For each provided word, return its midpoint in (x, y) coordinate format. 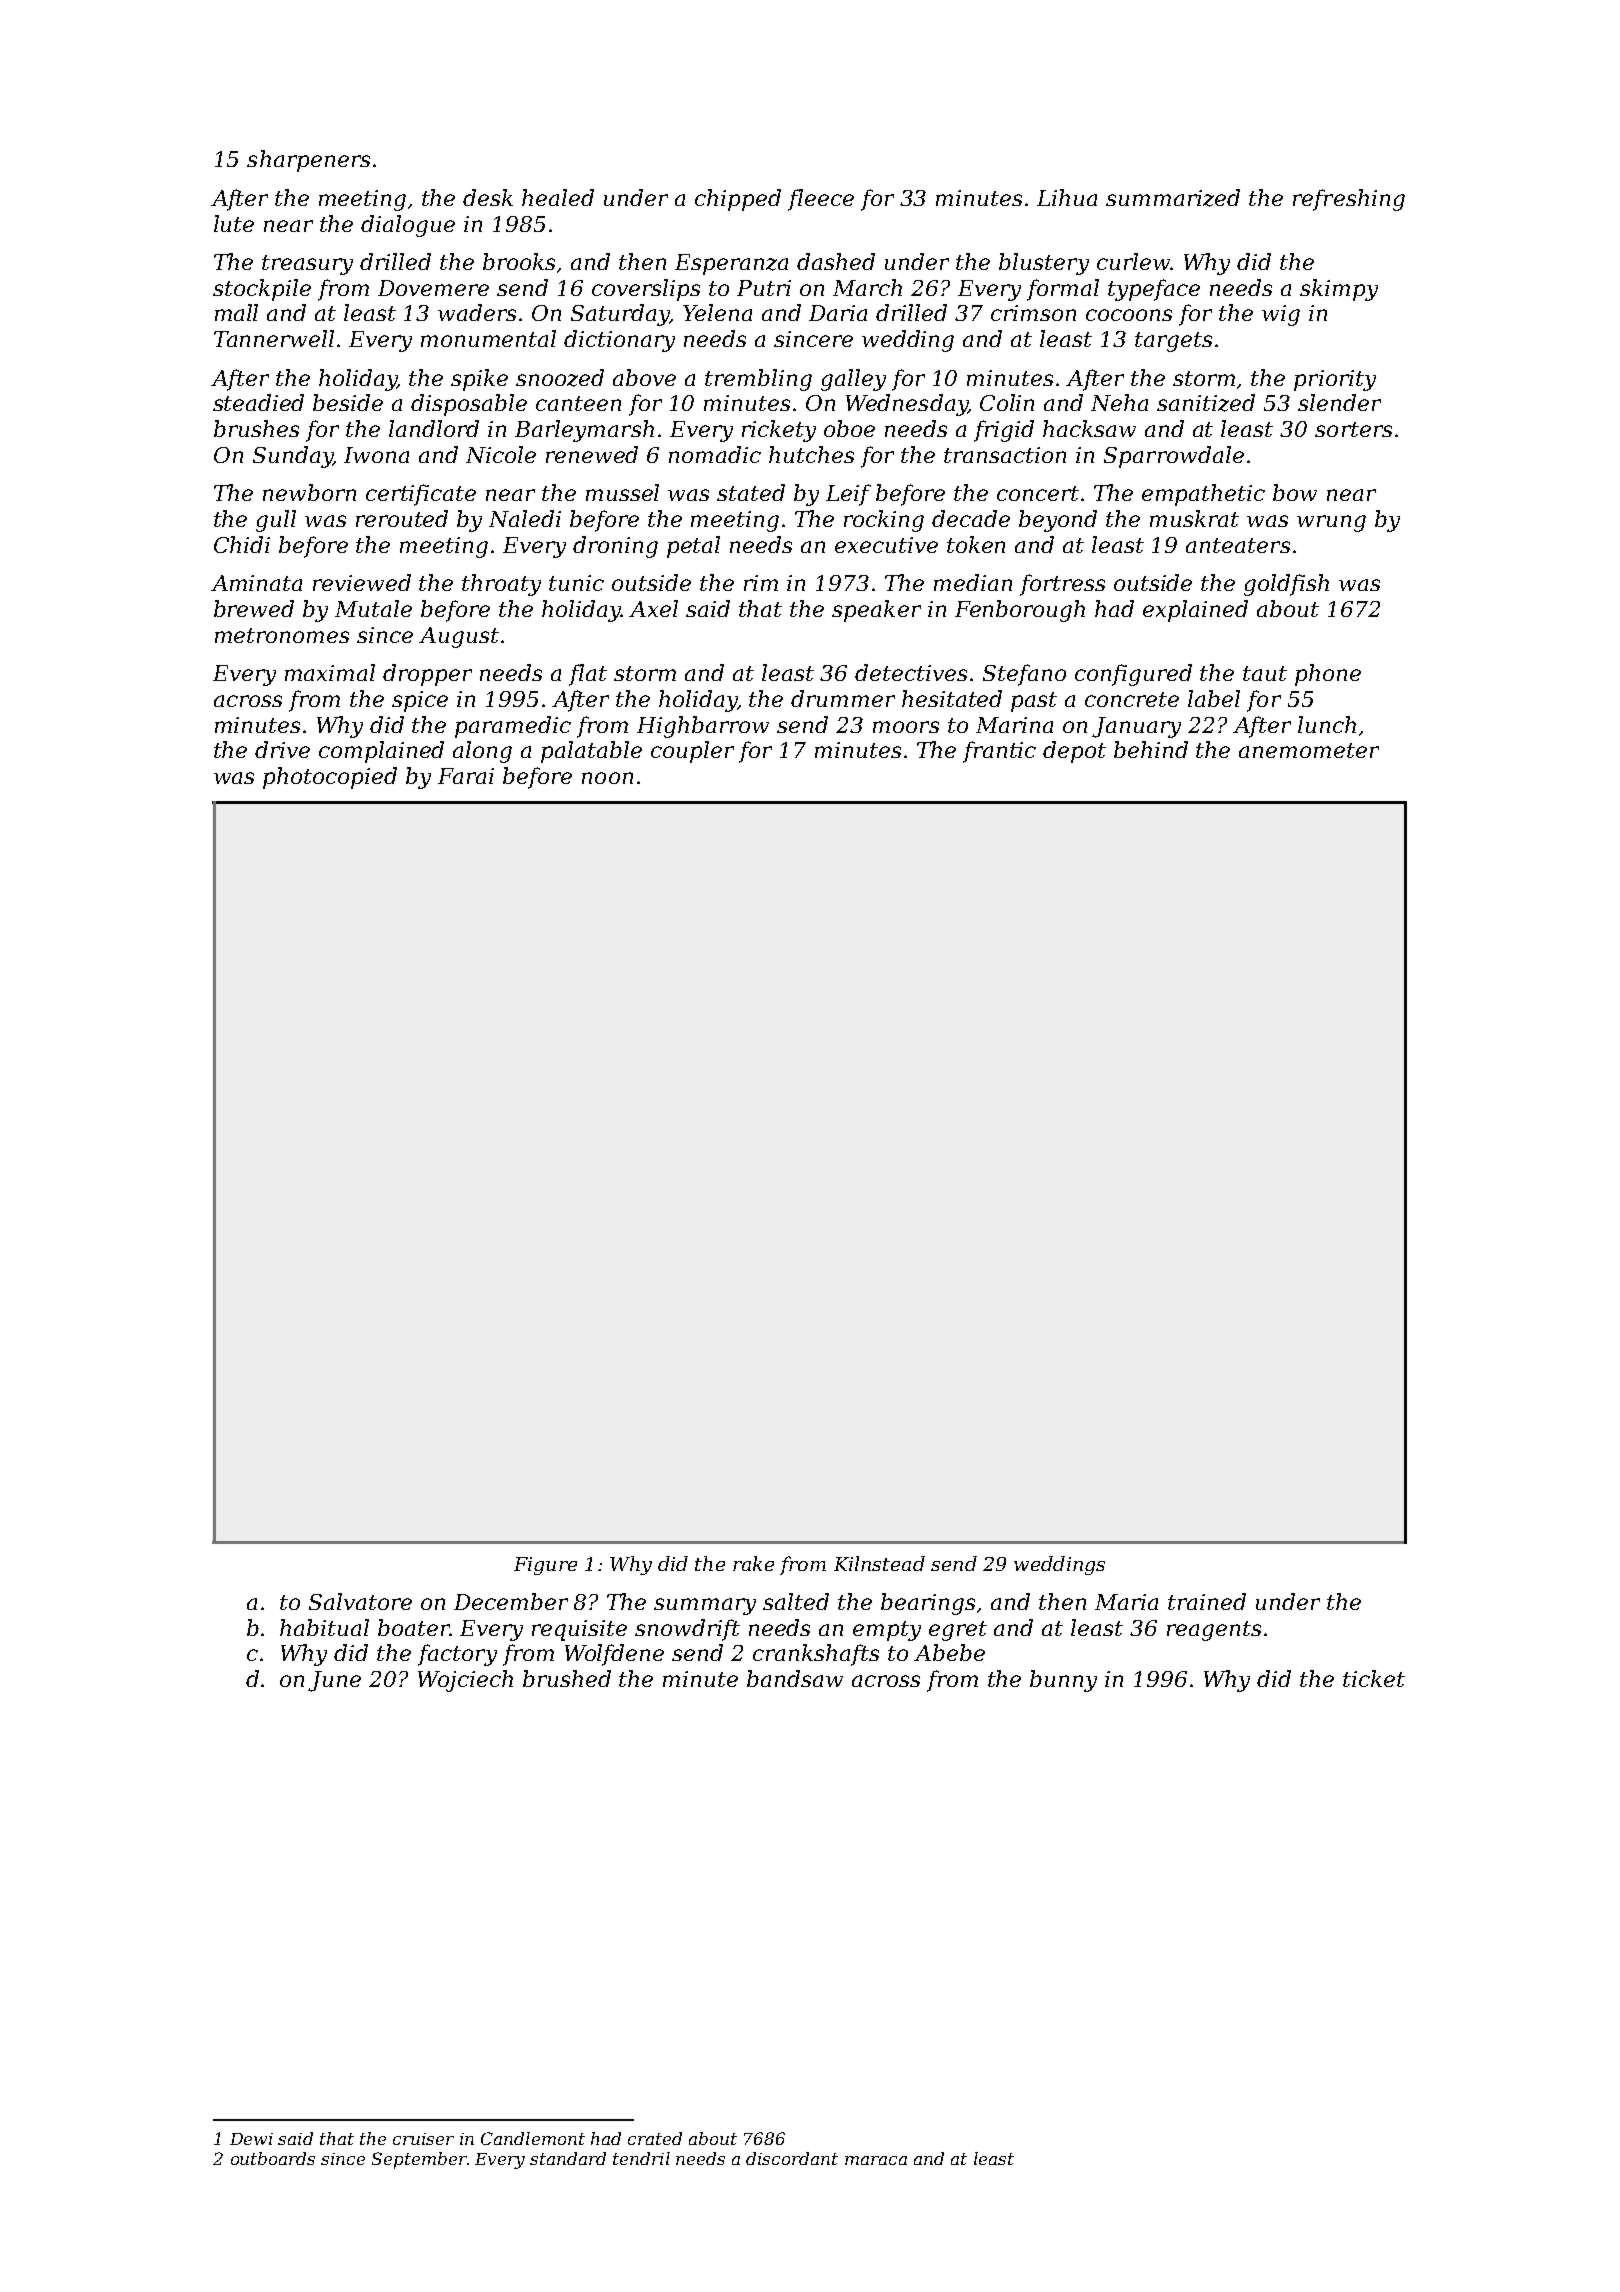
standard (568, 2158)
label (1214, 698)
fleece (821, 200)
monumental (488, 338)
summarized (1173, 198)
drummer (843, 698)
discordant (792, 2158)
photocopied (330, 778)
